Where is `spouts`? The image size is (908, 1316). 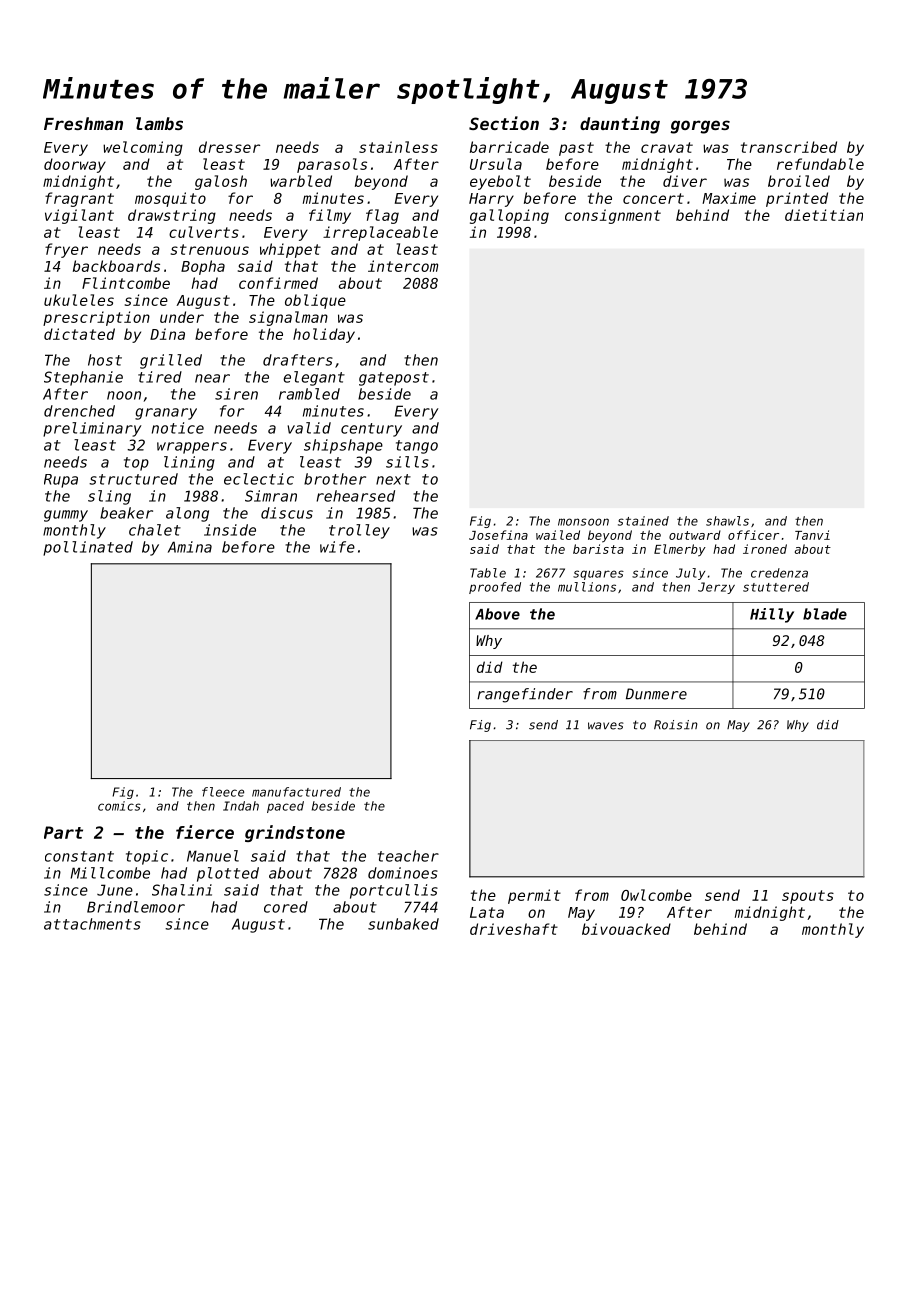 spouts is located at coordinates (808, 897).
